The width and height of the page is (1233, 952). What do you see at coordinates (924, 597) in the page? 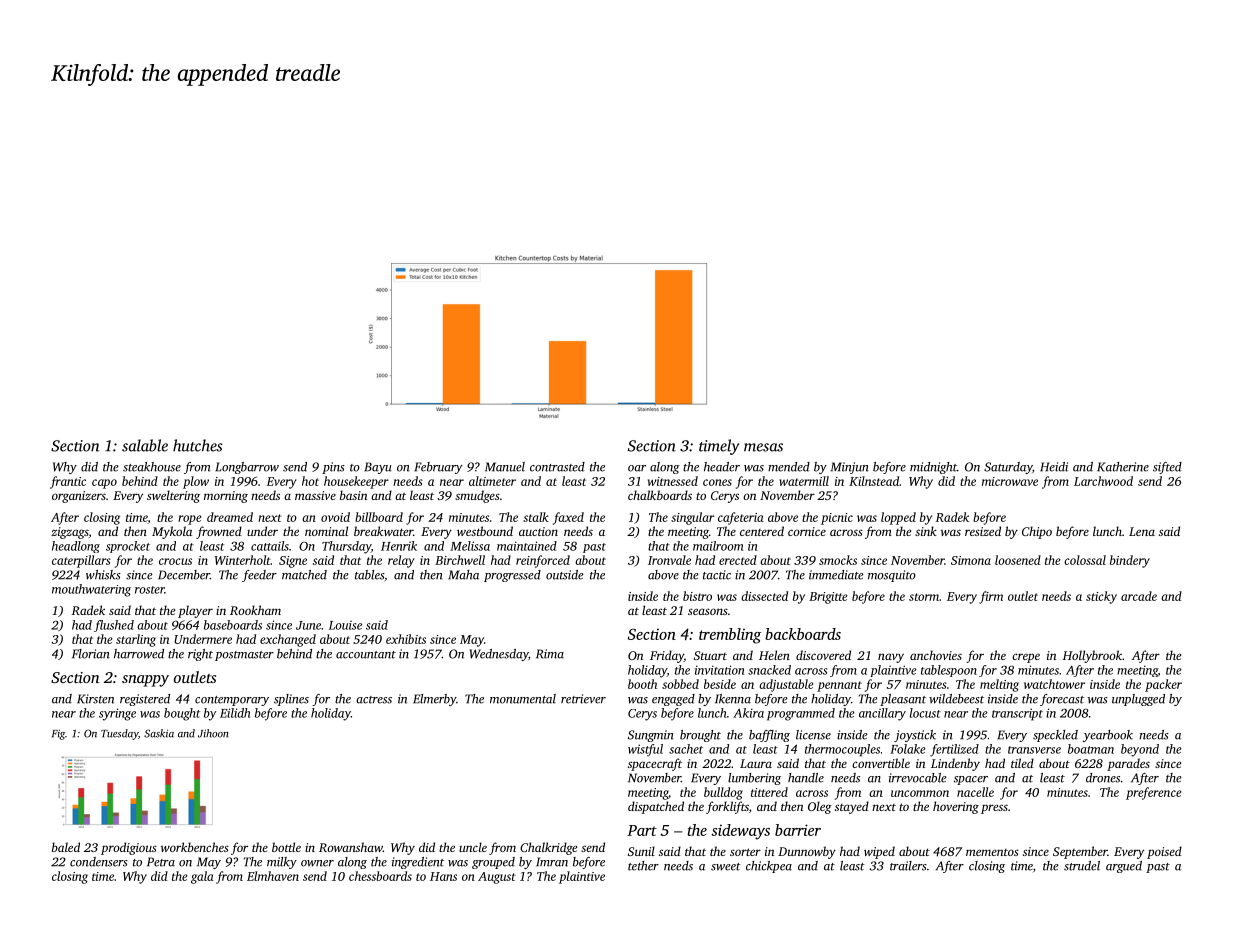
I see `storm` at bounding box center [924, 597].
